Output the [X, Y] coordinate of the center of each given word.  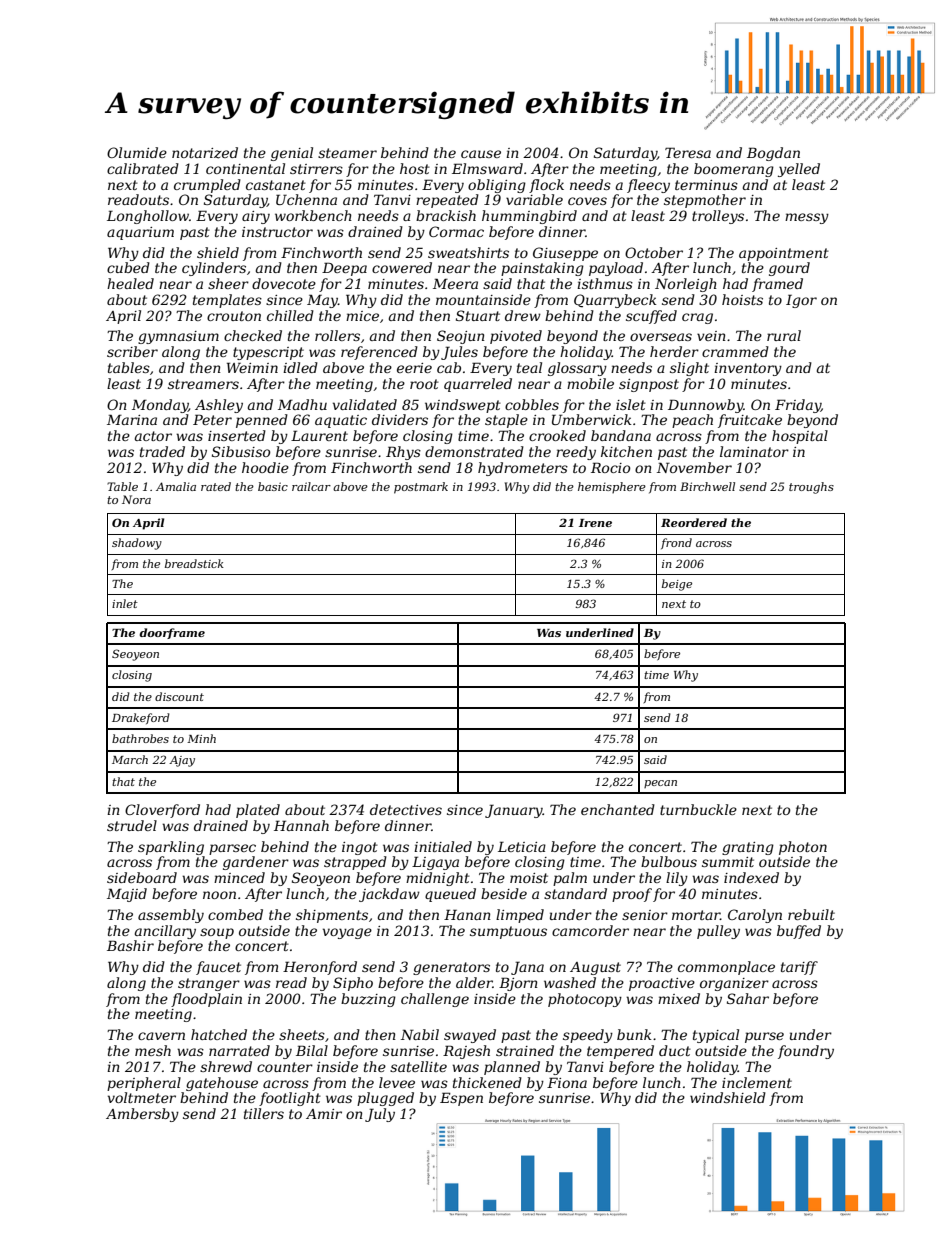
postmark [421, 488]
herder [674, 351]
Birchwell [707, 486]
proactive [662, 984]
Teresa [688, 152]
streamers [203, 384]
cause [481, 154]
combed [235, 914]
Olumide [137, 152]
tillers [264, 1113]
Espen [461, 1099]
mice [362, 316]
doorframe [172, 633]
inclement [757, 1082]
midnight [438, 879]
